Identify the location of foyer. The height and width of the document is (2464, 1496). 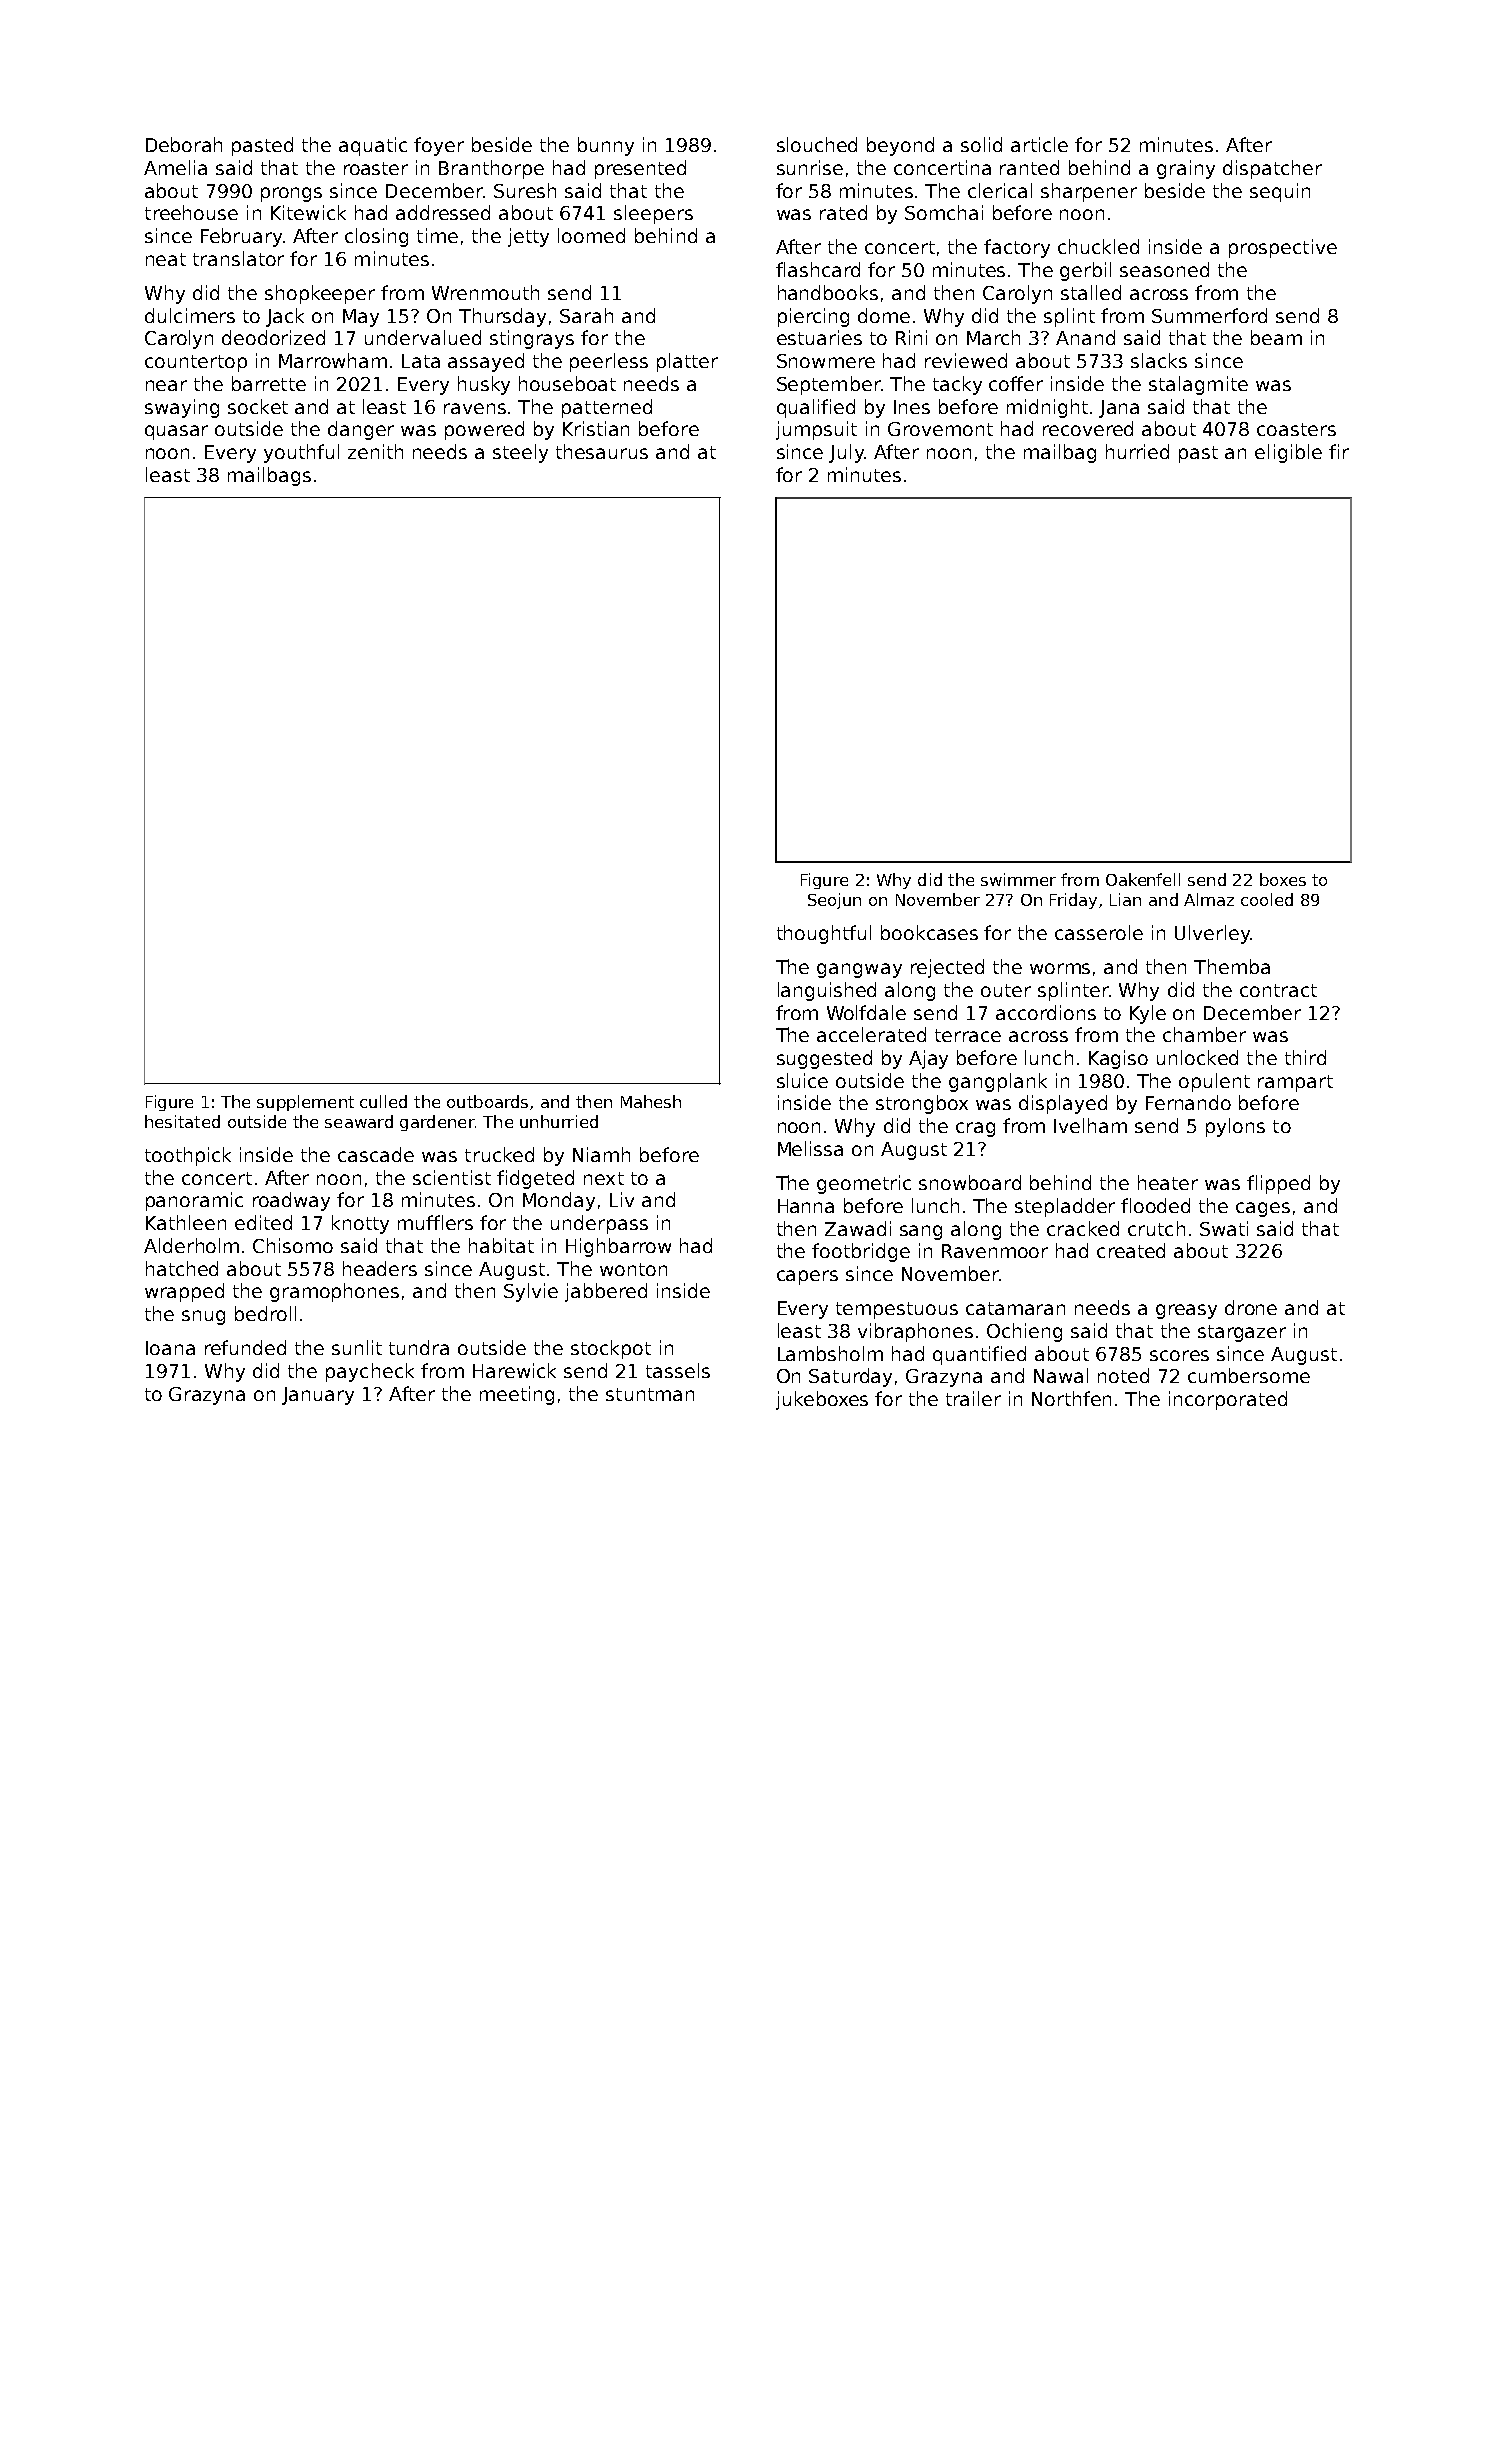
(439, 146).
